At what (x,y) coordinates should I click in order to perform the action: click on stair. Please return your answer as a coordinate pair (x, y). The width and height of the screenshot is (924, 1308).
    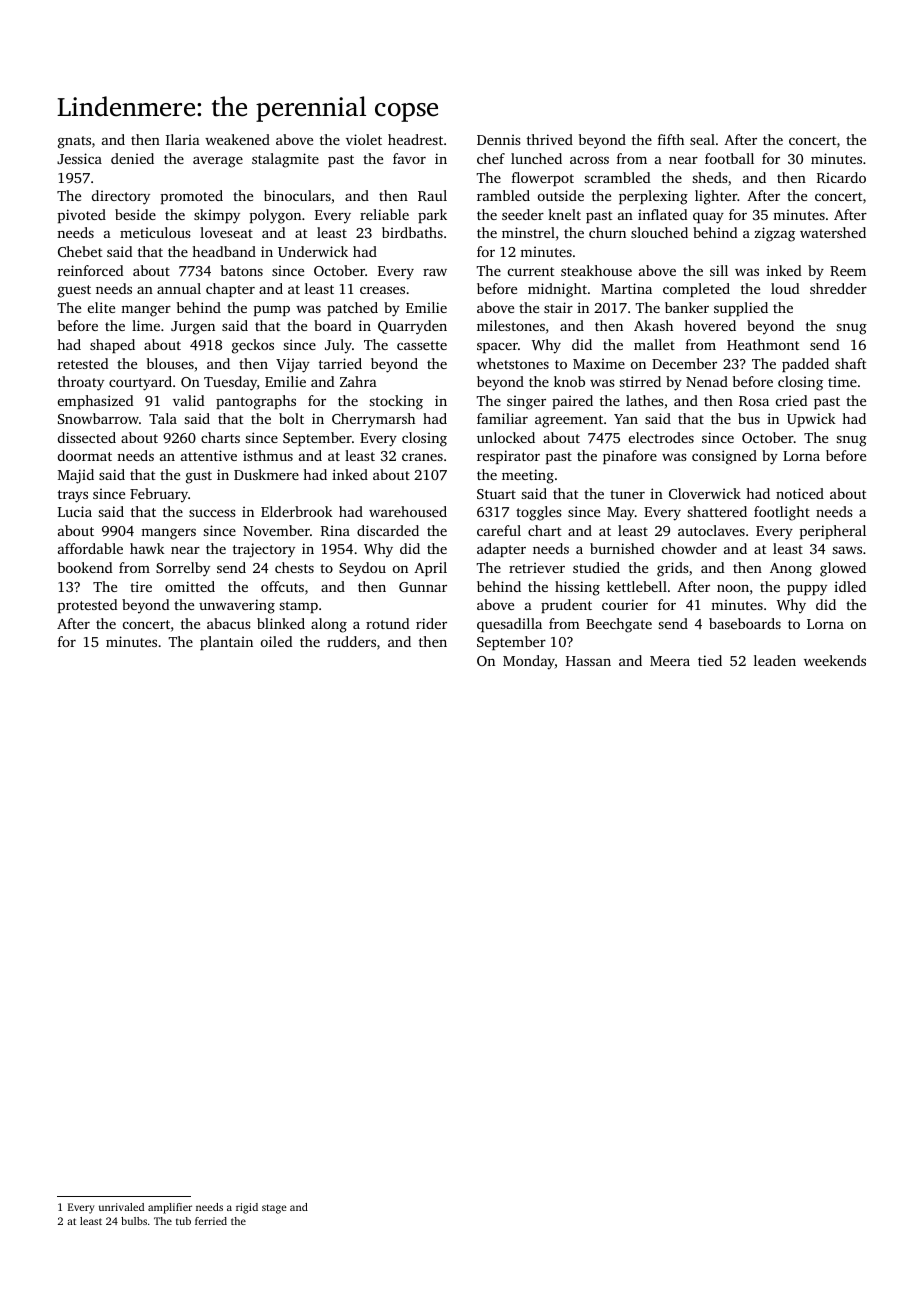
    Looking at the image, I should click on (558, 307).
